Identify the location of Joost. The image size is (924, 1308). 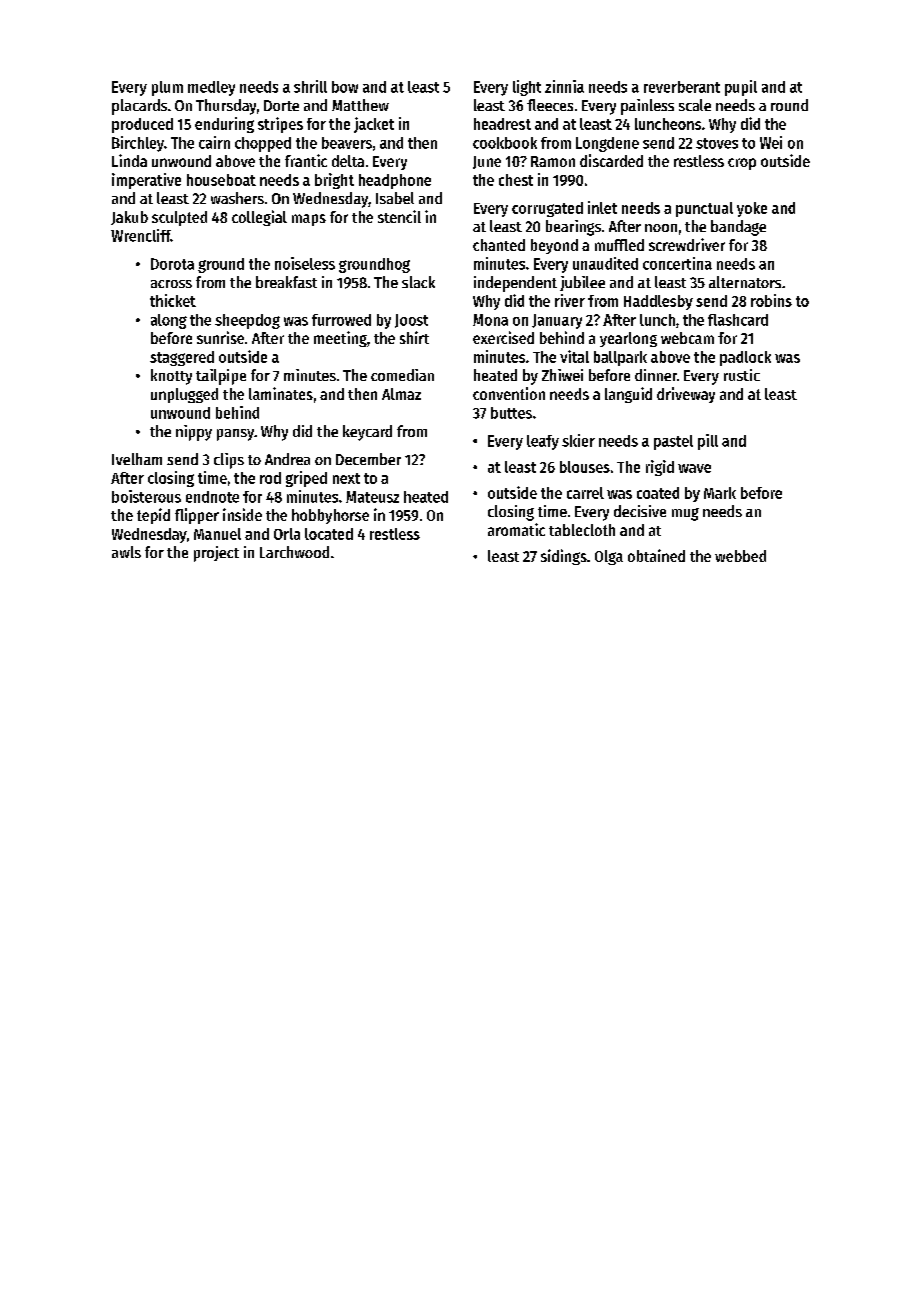
(411, 321).
